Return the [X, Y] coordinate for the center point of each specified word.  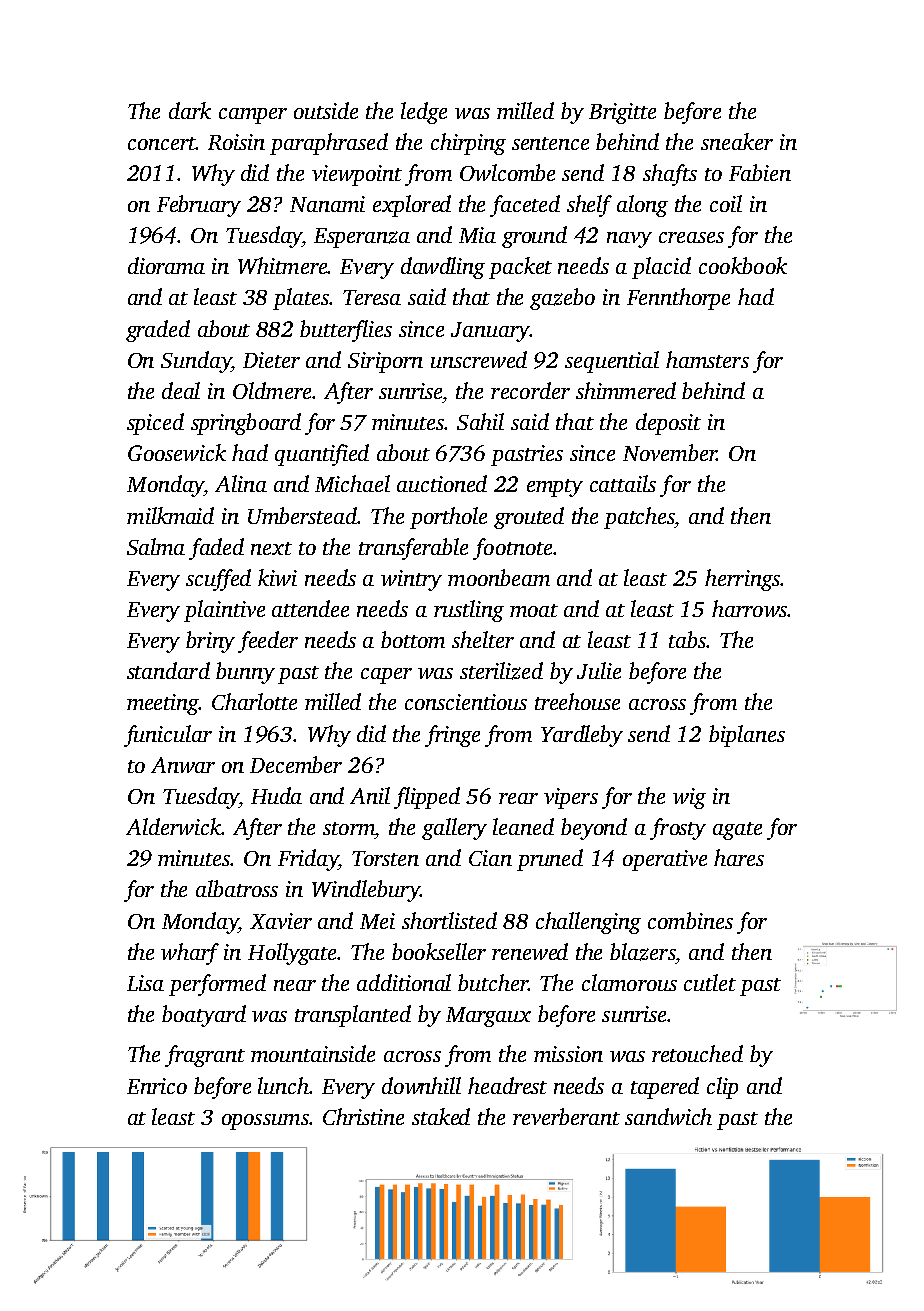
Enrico [157, 1086]
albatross [237, 888]
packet [520, 268]
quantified [322, 455]
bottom [413, 639]
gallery [454, 829]
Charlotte [254, 701]
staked [441, 1116]
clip [722, 1088]
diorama [166, 265]
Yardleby [582, 736]
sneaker [737, 141]
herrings [742, 580]
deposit [668, 424]
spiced [155, 424]
